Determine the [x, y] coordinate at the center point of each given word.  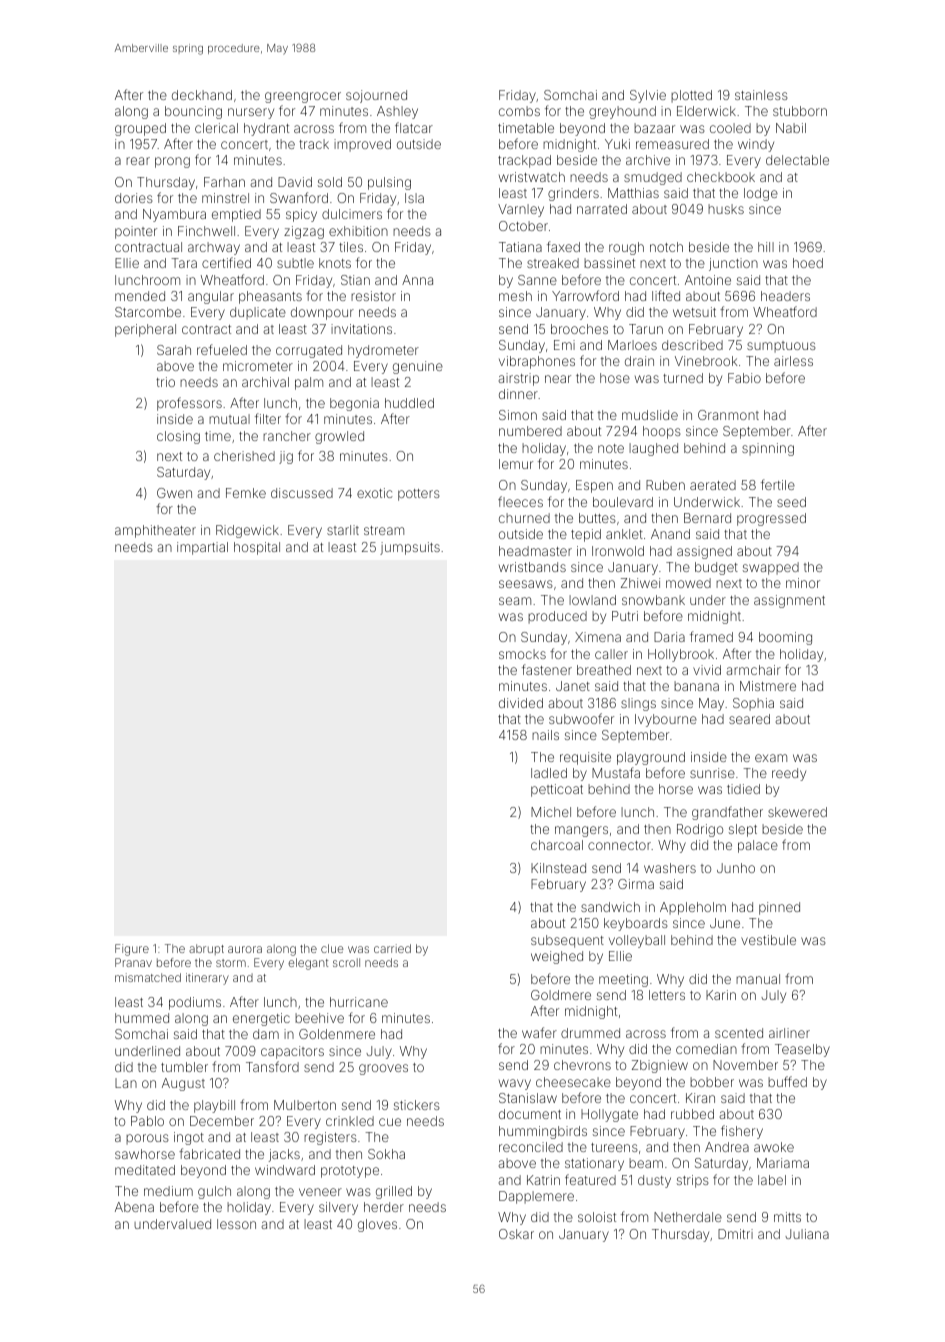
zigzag [304, 232]
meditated [145, 1170]
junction [733, 264]
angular [211, 297]
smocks [522, 654]
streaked [553, 263]
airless [793, 361]
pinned [779, 908]
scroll [346, 962]
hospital [257, 548]
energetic [261, 1019]
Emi [564, 345]
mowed [688, 583]
